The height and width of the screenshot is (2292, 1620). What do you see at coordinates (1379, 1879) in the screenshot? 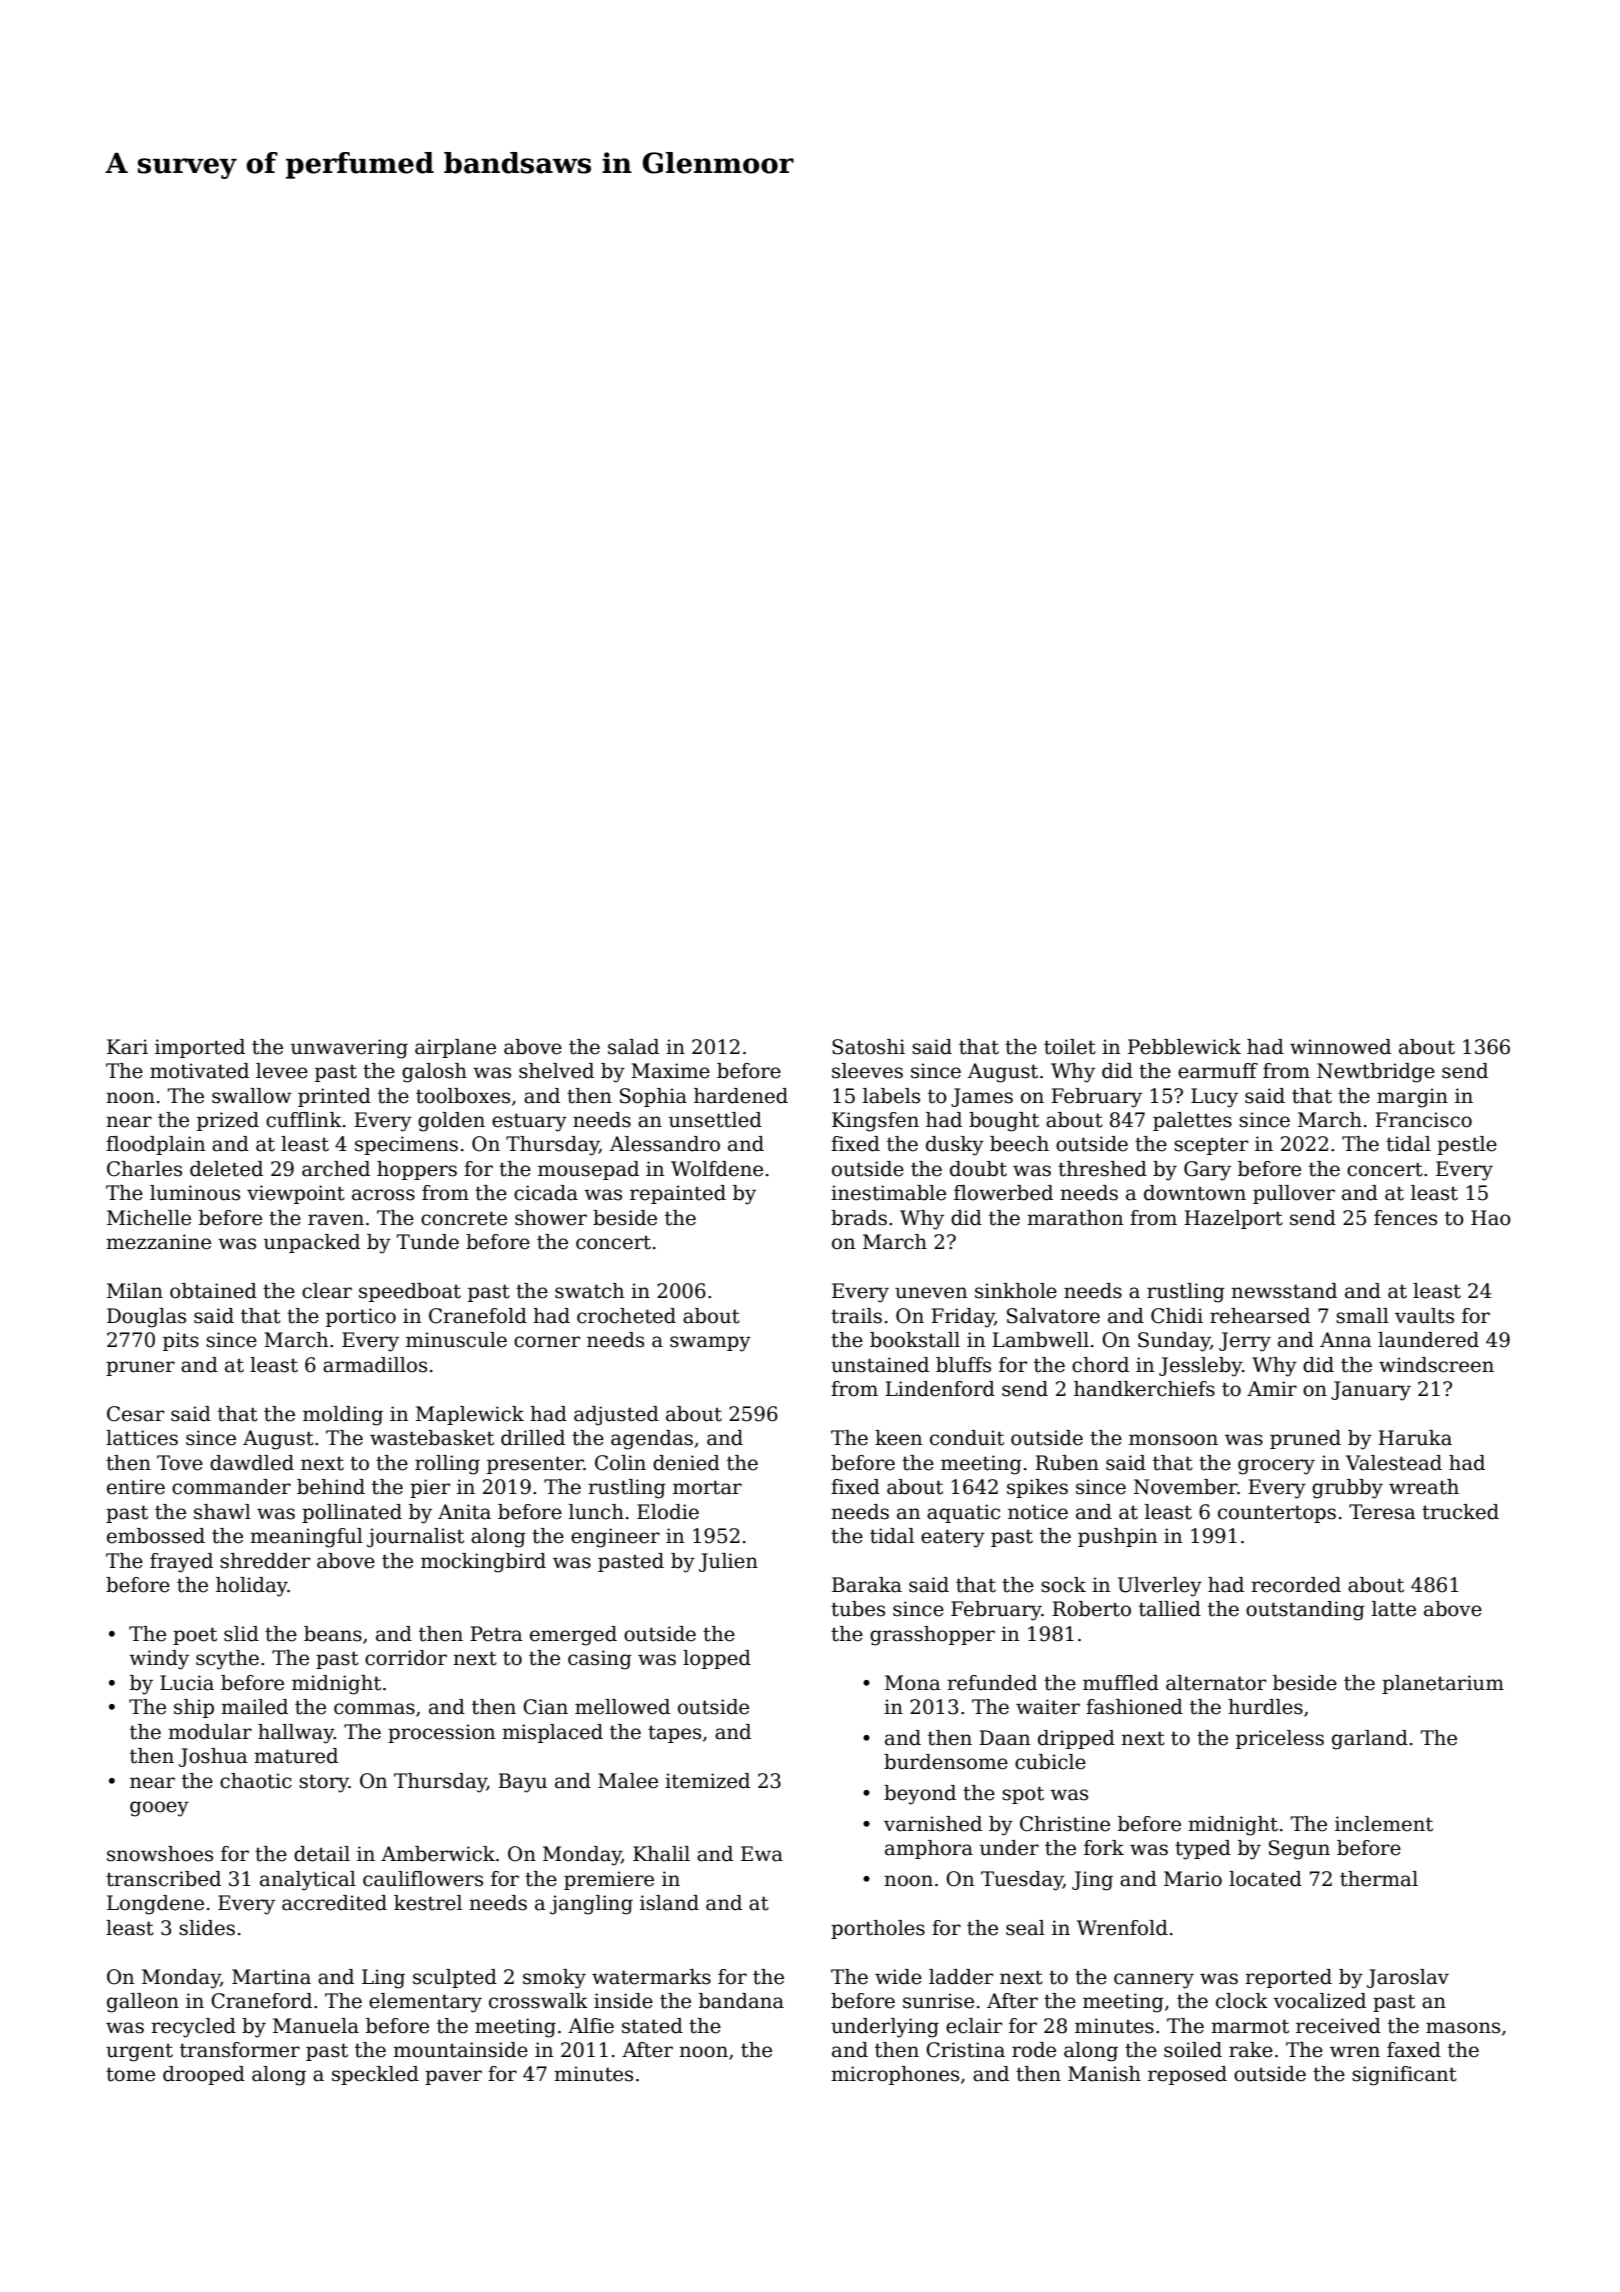
I see `thermal` at bounding box center [1379, 1879].
